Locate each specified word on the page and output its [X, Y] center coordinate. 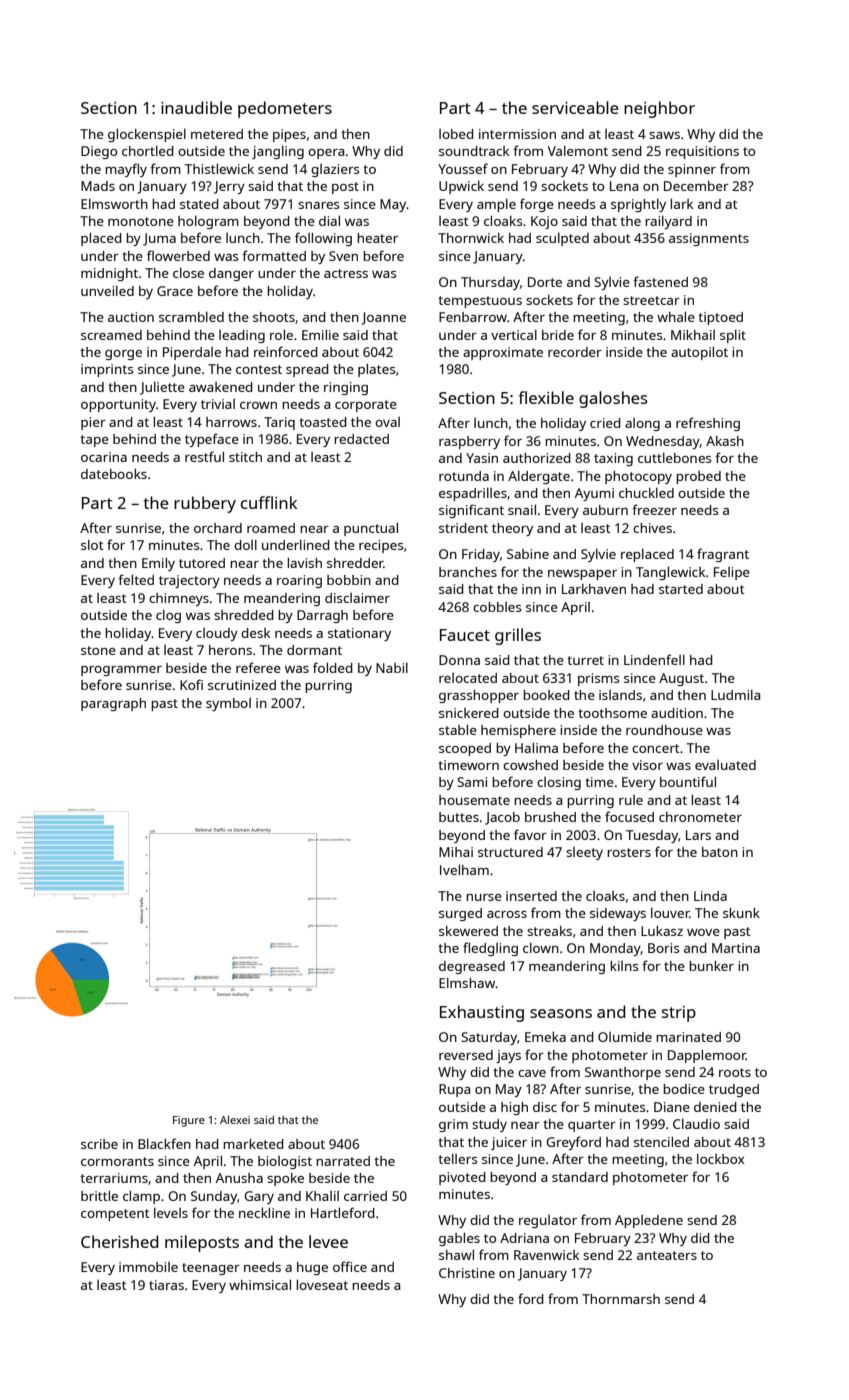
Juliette [162, 388]
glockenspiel [147, 135]
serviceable [575, 107]
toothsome [612, 713]
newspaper [582, 575]
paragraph [113, 704]
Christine [467, 1273]
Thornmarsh [621, 1299]
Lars [698, 835]
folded [333, 667]
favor [530, 834]
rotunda [464, 476]
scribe [99, 1144]
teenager [211, 1269]
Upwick [461, 187]
